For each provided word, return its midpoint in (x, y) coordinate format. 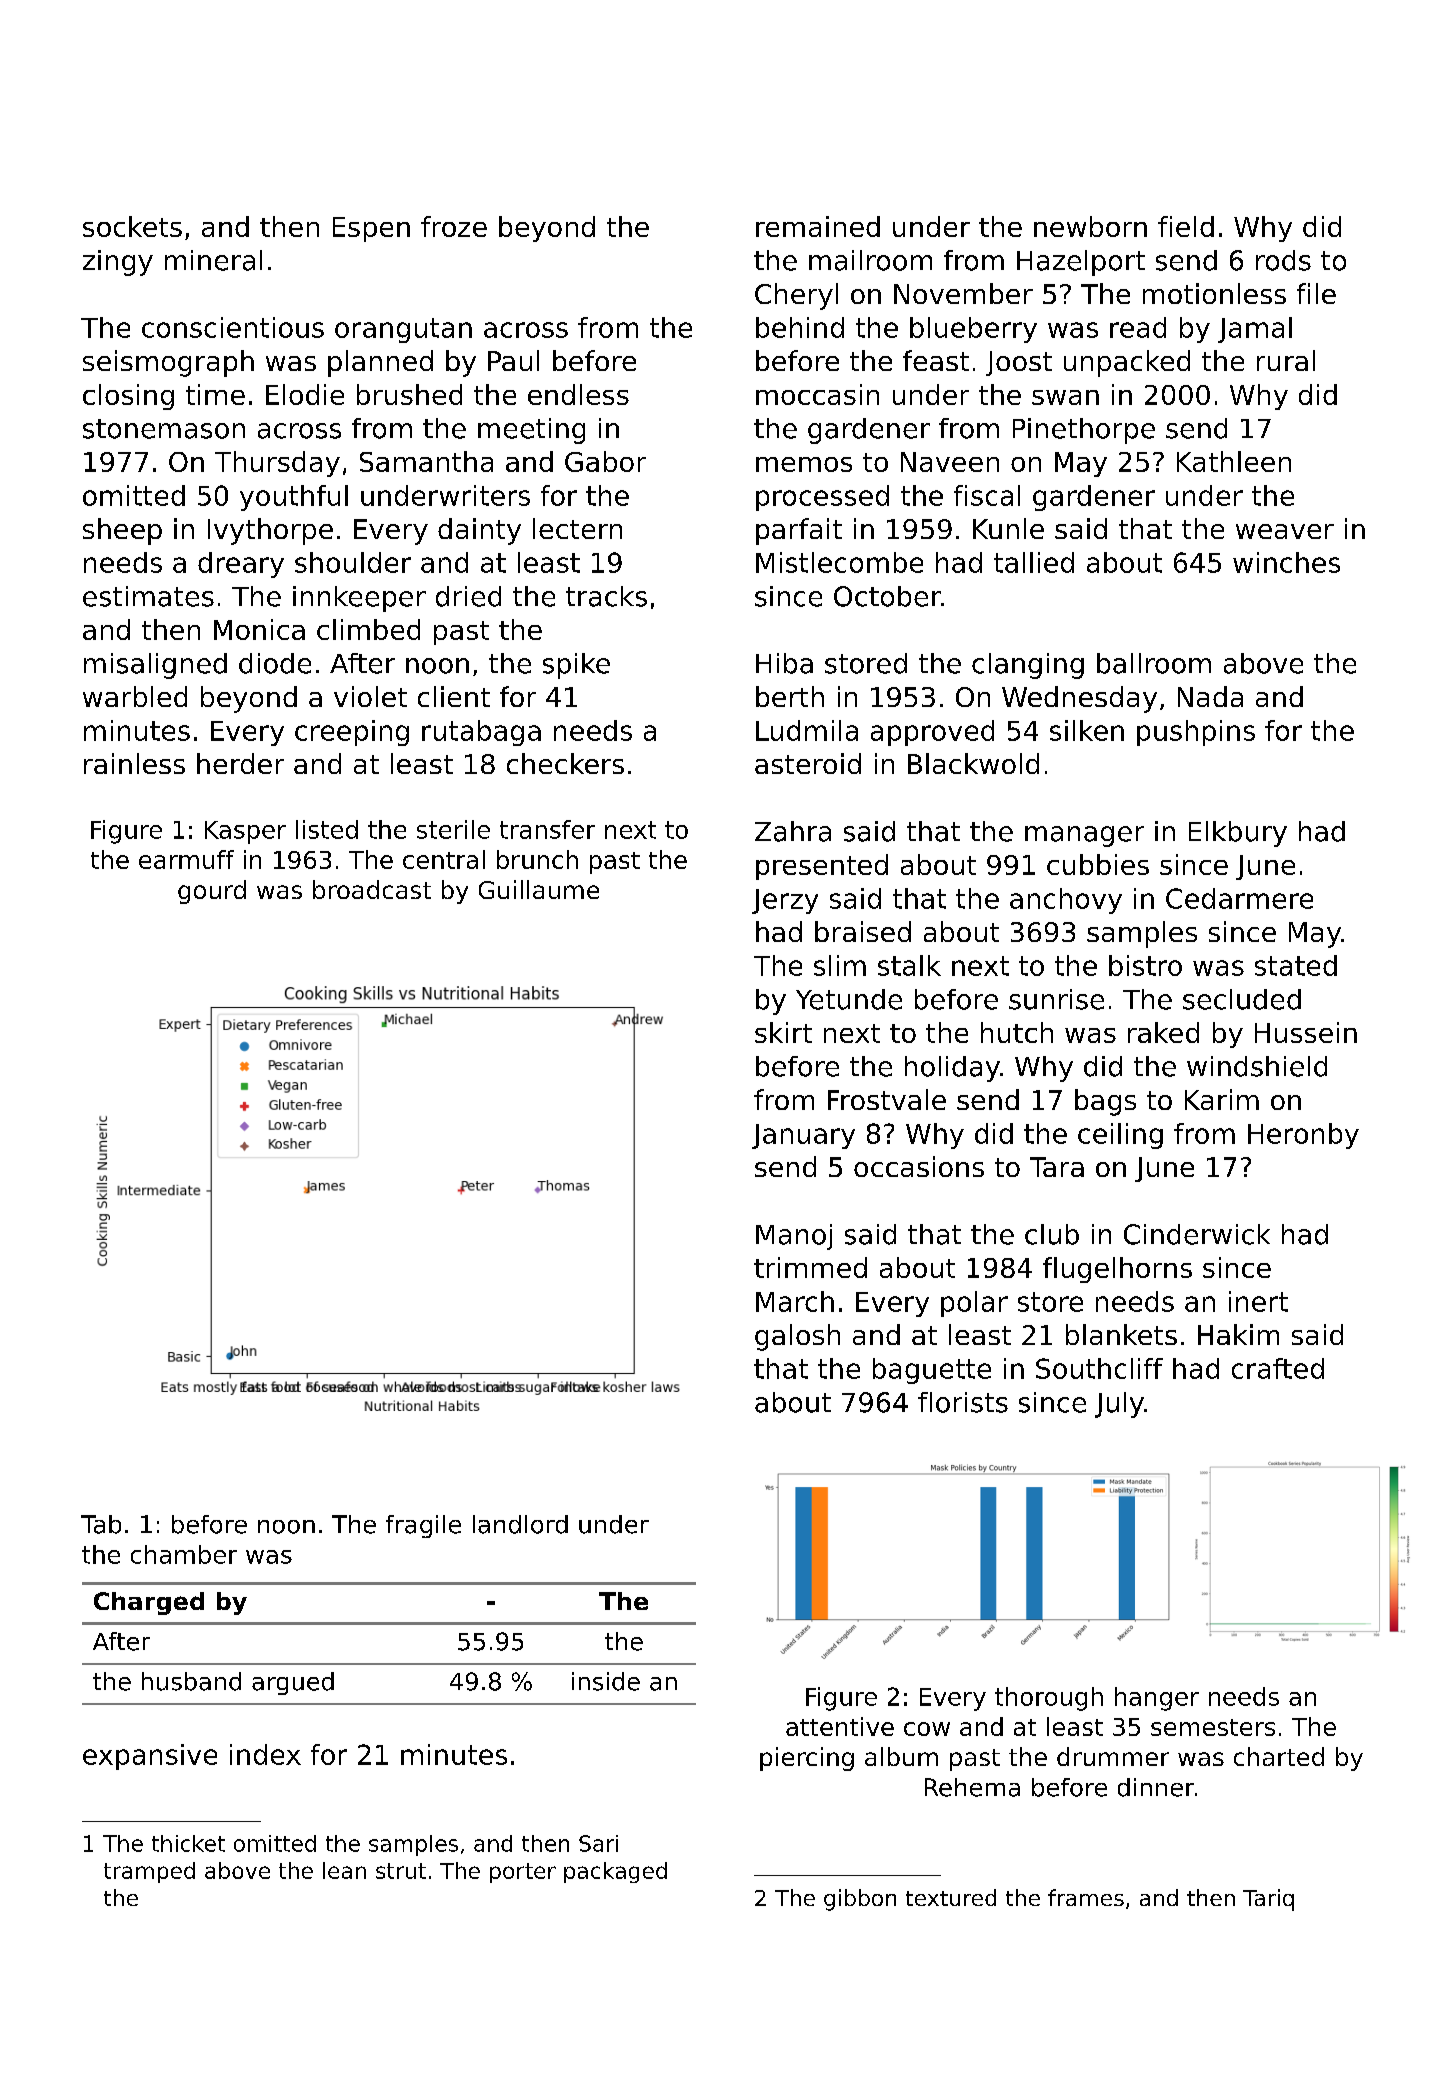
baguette (932, 1371)
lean (344, 1870)
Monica (259, 629)
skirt (783, 1032)
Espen (371, 229)
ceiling (1120, 1136)
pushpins (1196, 733)
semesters (1213, 1727)
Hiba (784, 663)
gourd (212, 892)
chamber (184, 1554)
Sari (598, 1843)
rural (1286, 360)
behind (800, 327)
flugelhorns (1117, 1270)
